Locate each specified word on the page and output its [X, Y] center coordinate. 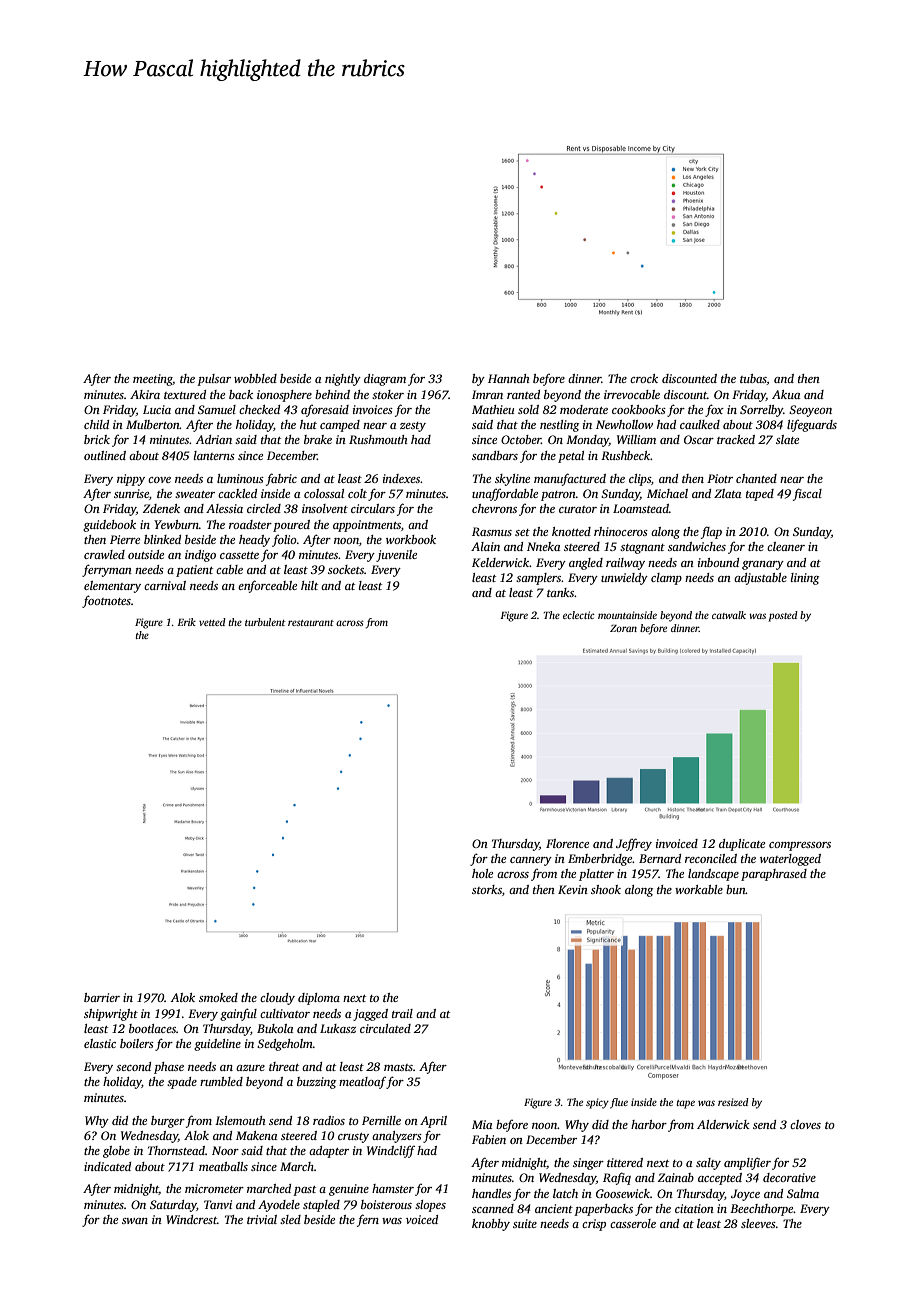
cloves [805, 1124]
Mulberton [153, 424]
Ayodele [279, 1206]
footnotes [106, 601]
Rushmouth [378, 439]
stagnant [642, 549]
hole [482, 873]
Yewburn [176, 524]
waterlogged [790, 860]
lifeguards [812, 426]
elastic [100, 1043]
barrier [102, 997]
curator [578, 509]
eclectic [579, 615]
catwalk [729, 615]
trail [402, 1013]
